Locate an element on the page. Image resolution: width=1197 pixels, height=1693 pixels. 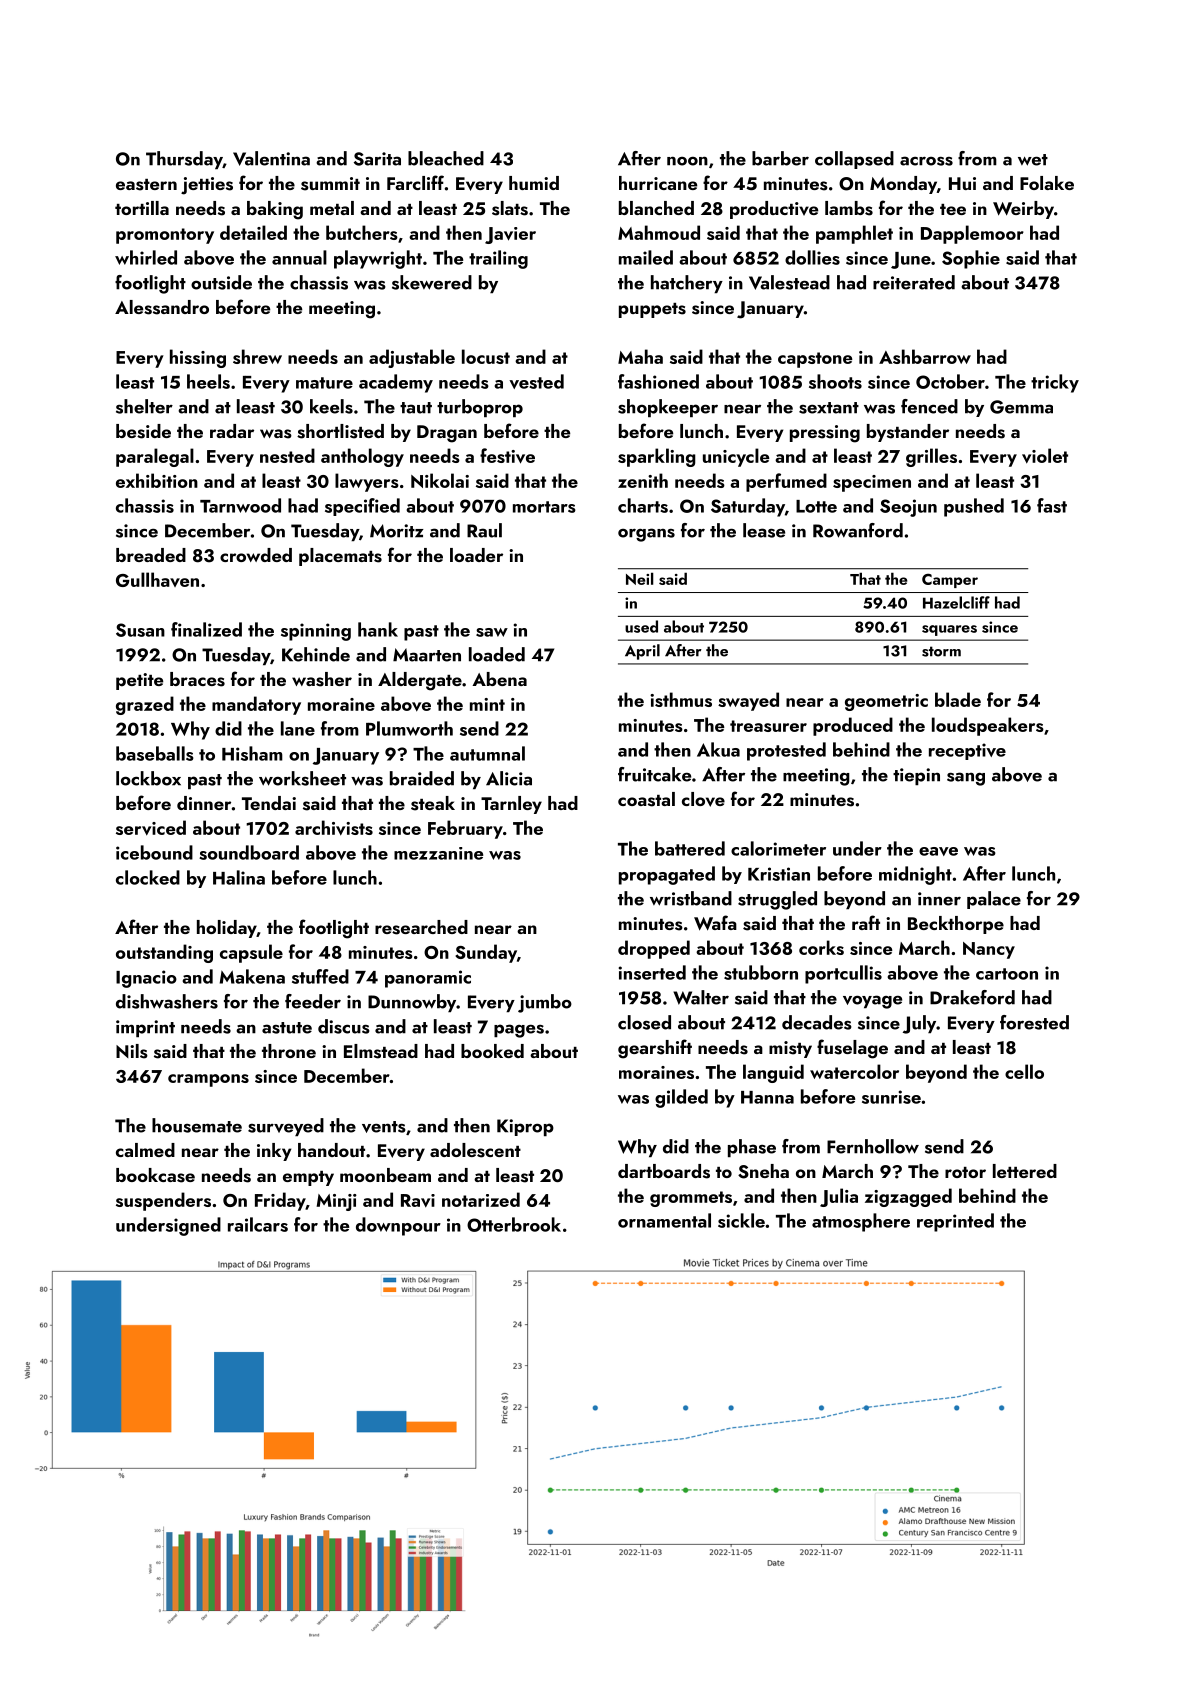
zenith is located at coordinates (643, 480).
